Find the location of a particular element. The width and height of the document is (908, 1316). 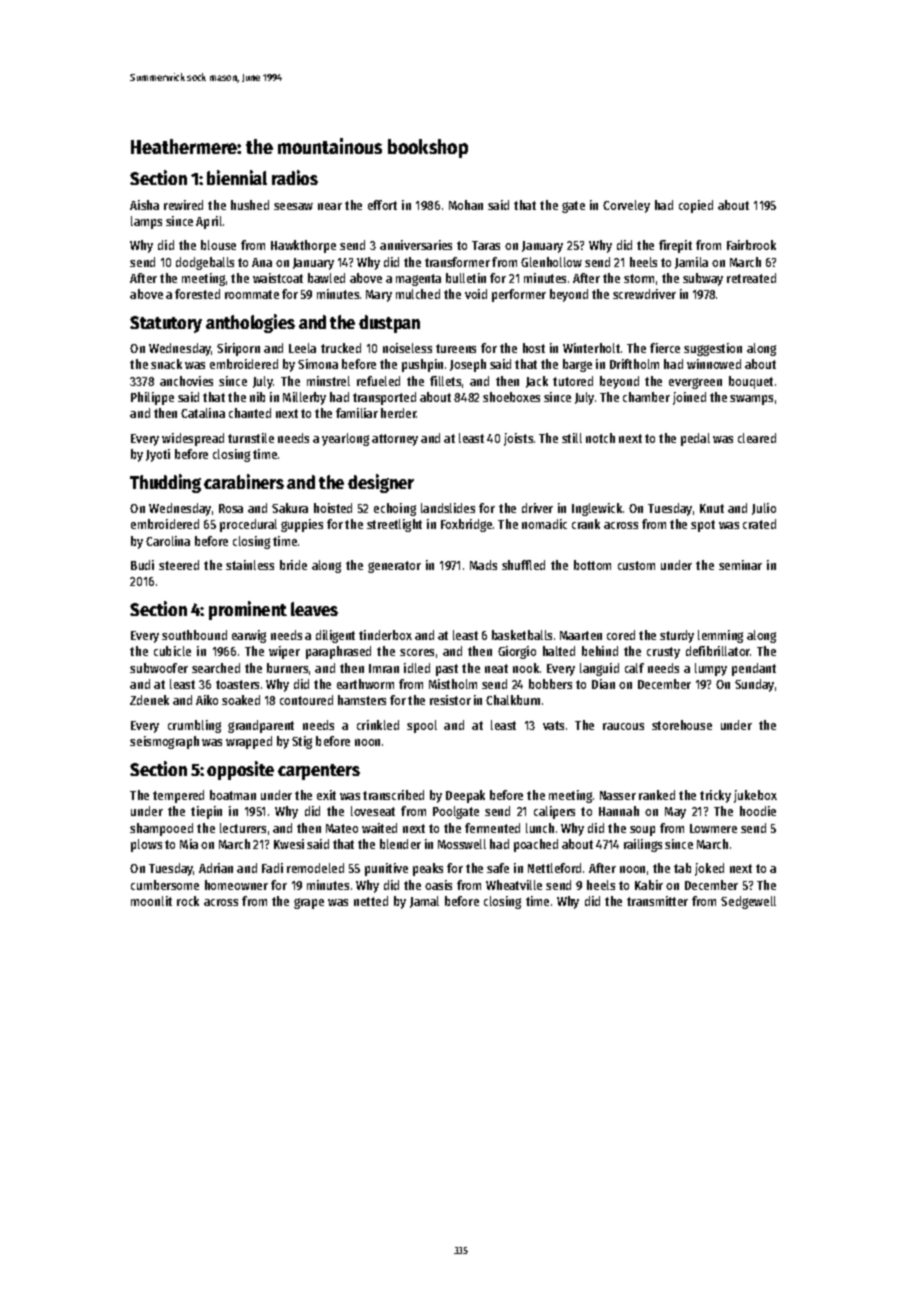

tinderbox is located at coordinates (385, 635).
